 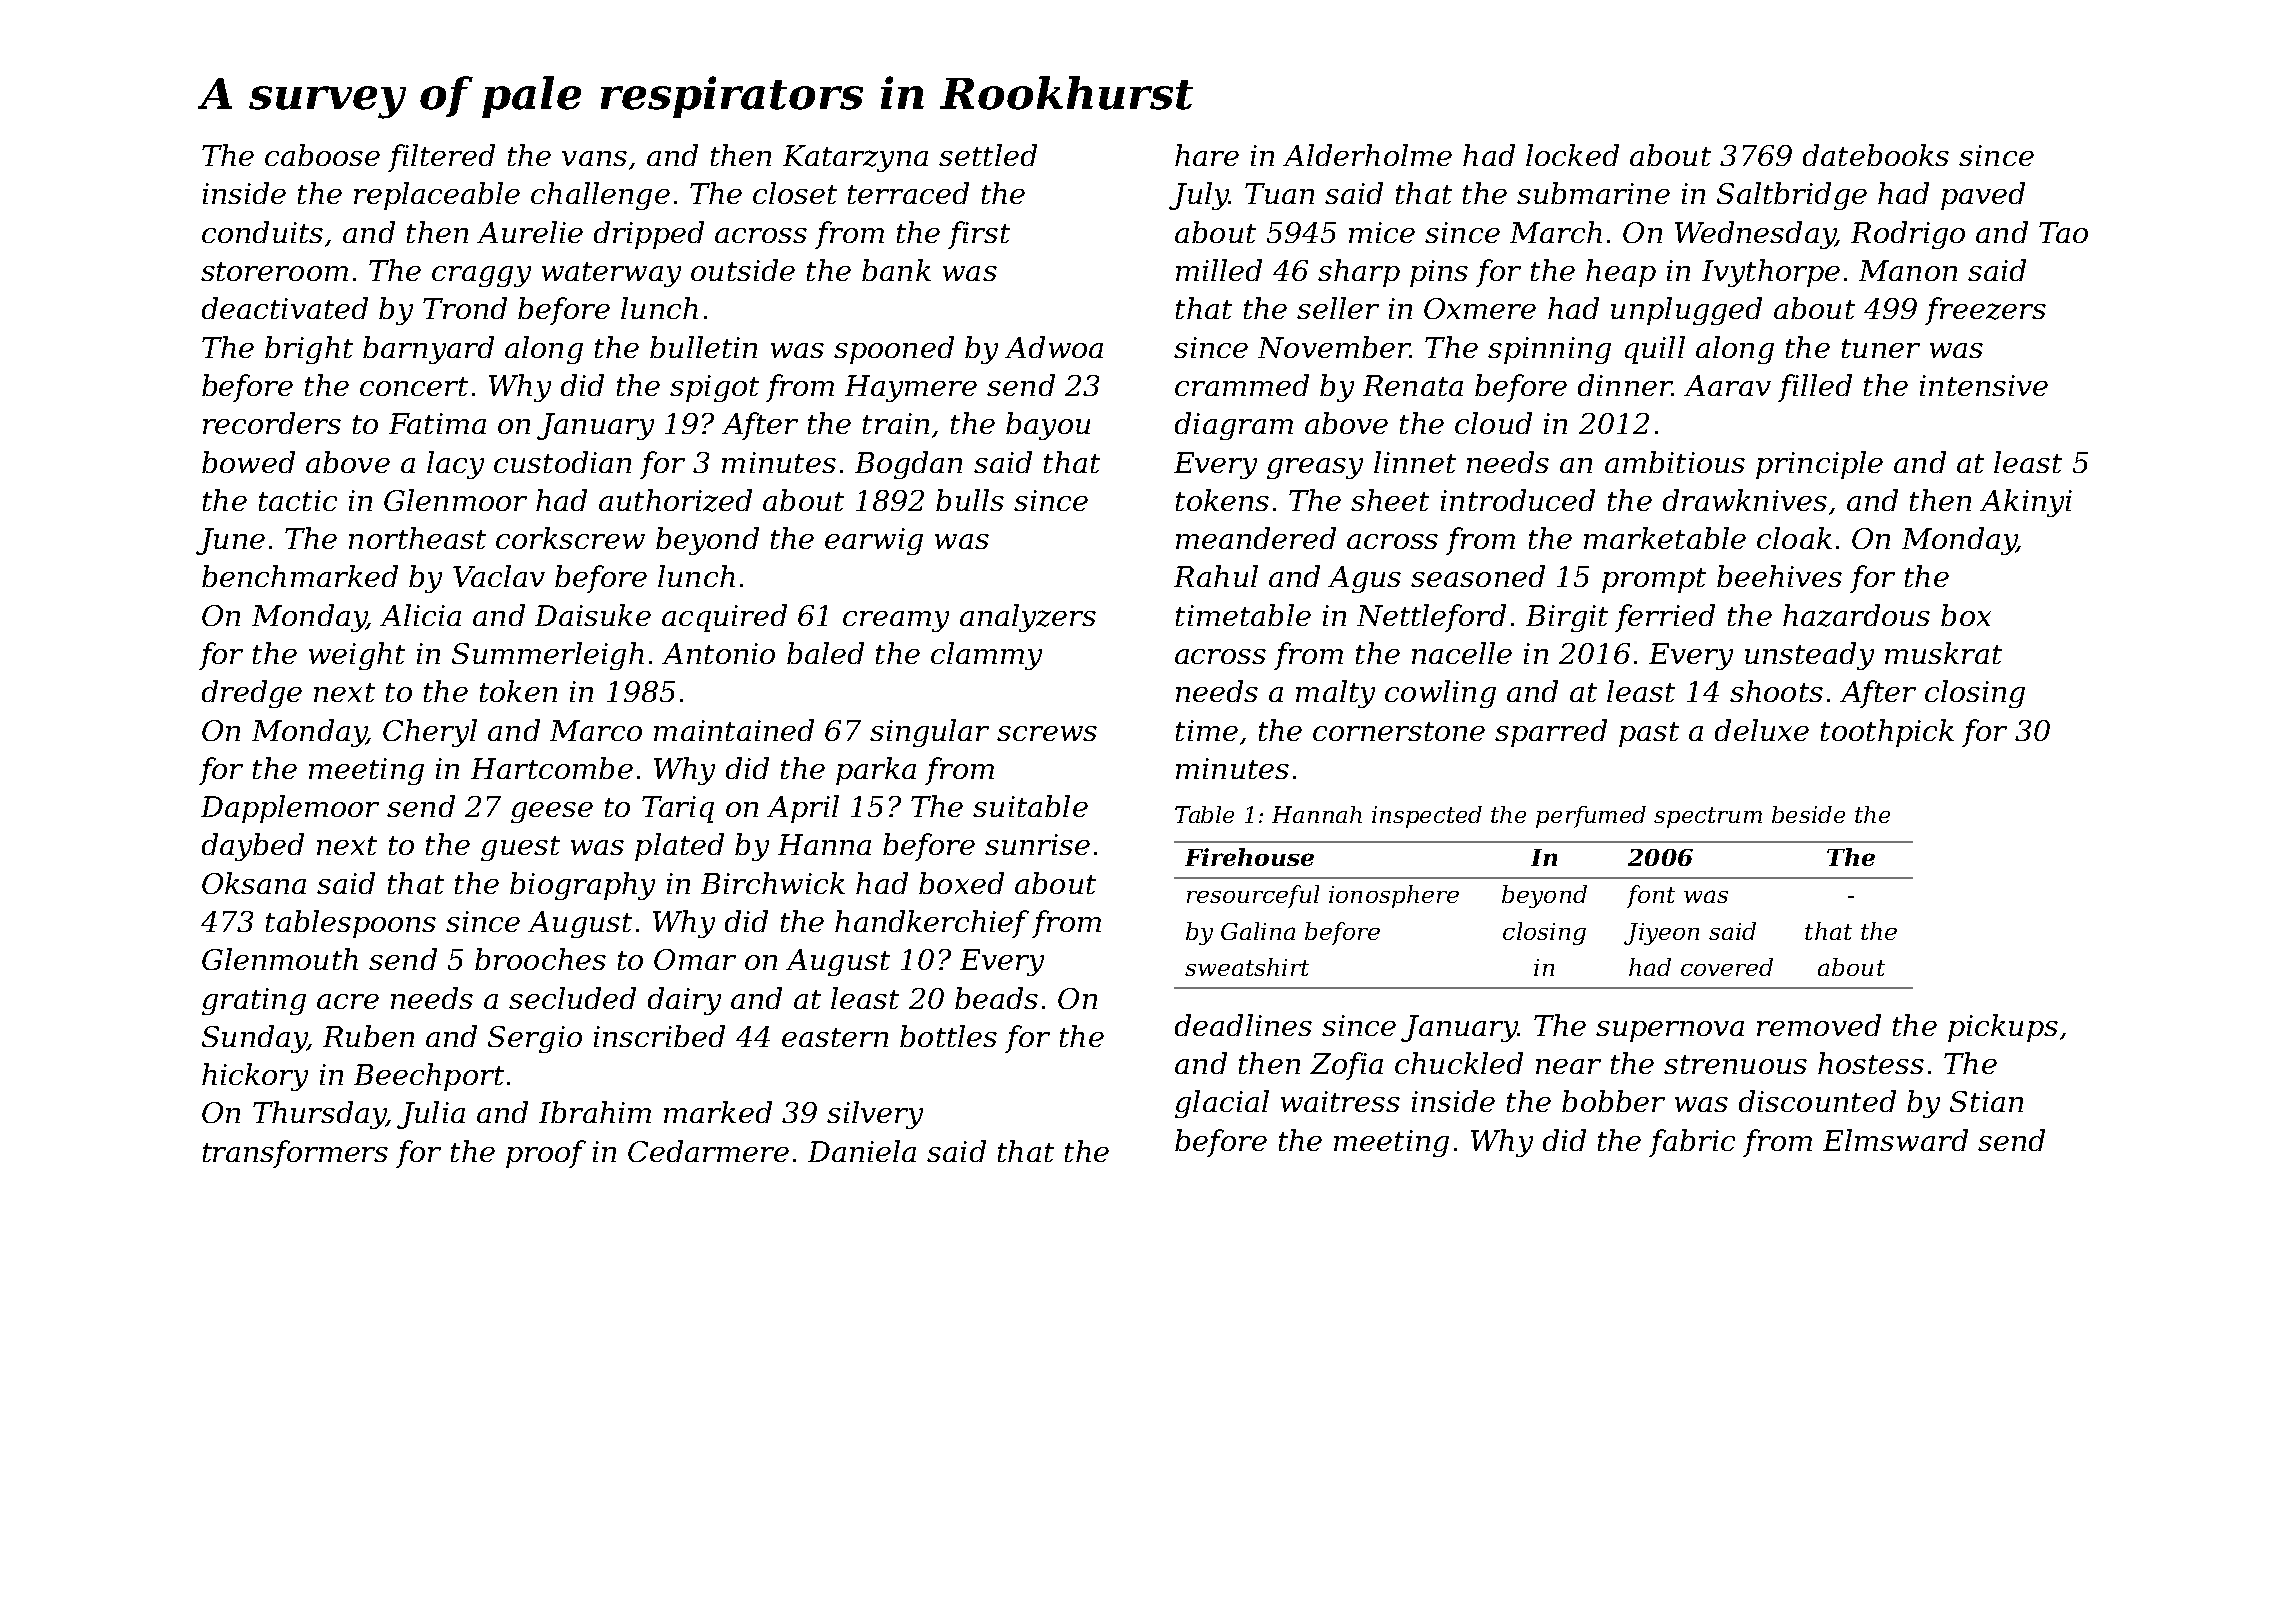 What do you see at coordinates (874, 541) in the image?
I see `earwig` at bounding box center [874, 541].
